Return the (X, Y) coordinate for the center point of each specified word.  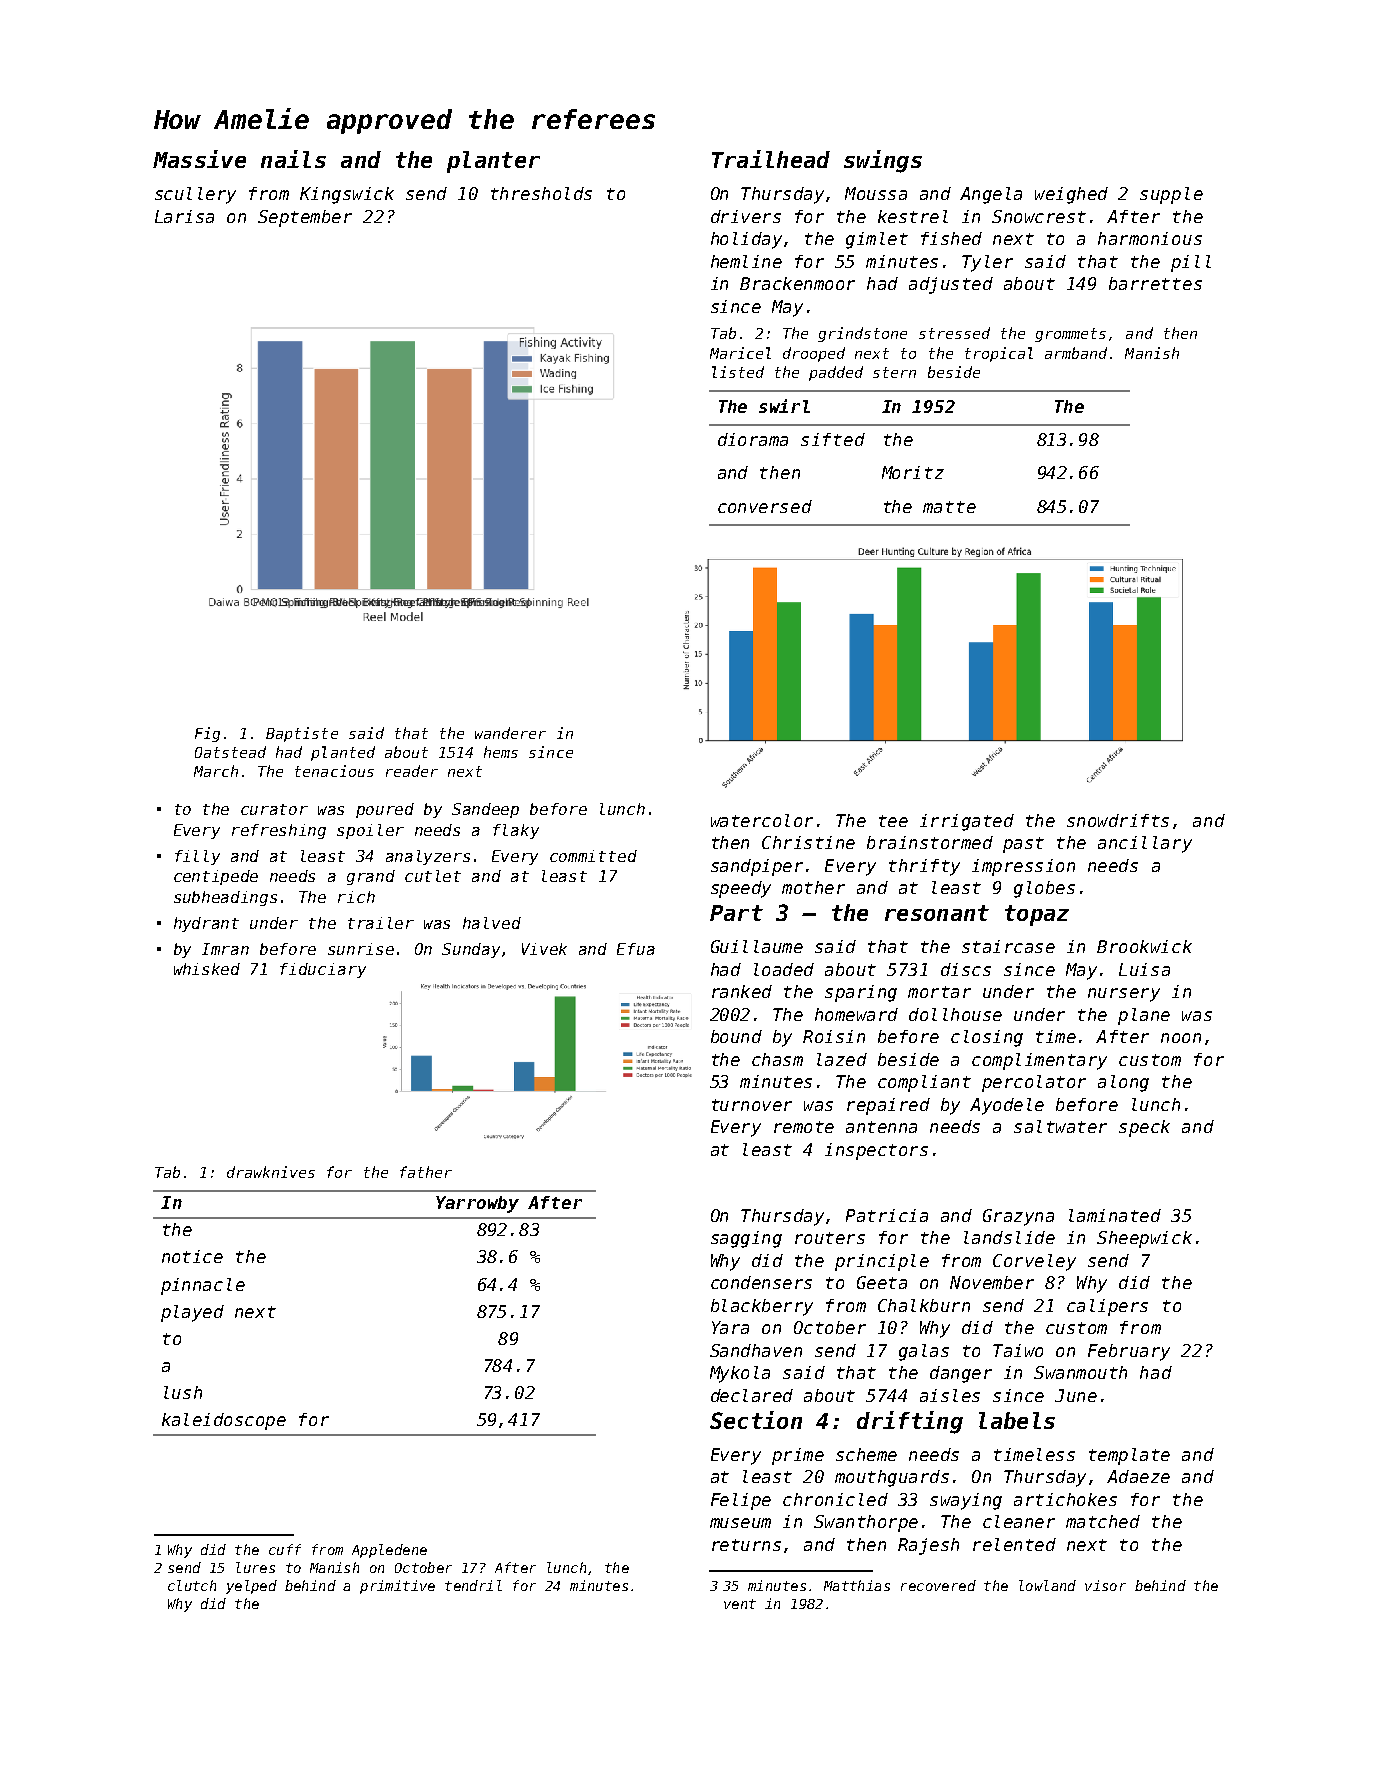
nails (293, 159)
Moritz (913, 472)
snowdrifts (1118, 820)
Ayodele (1007, 1106)
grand (371, 877)
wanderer (510, 733)
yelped (251, 1587)
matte (949, 507)
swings (883, 161)
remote (804, 1127)
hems (501, 752)
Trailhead (771, 159)
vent (740, 1604)
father (426, 1172)
